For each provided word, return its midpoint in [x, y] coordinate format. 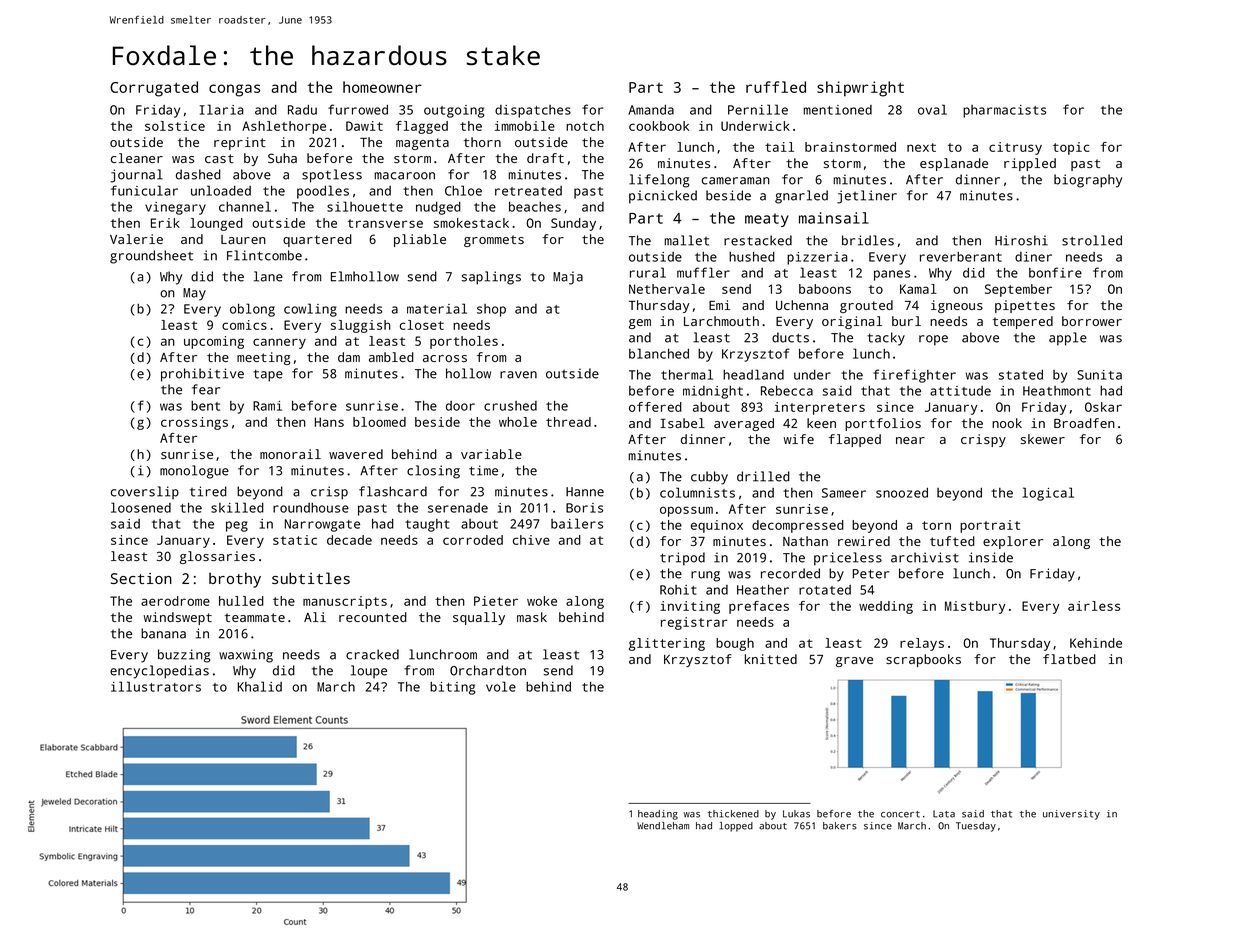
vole [501, 686]
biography [1088, 181]
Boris [584, 508]
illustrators [156, 686]
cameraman [736, 181]
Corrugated [154, 89]
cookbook [659, 126]
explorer [1013, 542]
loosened [141, 507]
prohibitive [202, 375]
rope [933, 340]
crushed [510, 406]
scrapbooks [923, 660]
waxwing [246, 656]
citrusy [1015, 148]
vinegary [175, 208]
